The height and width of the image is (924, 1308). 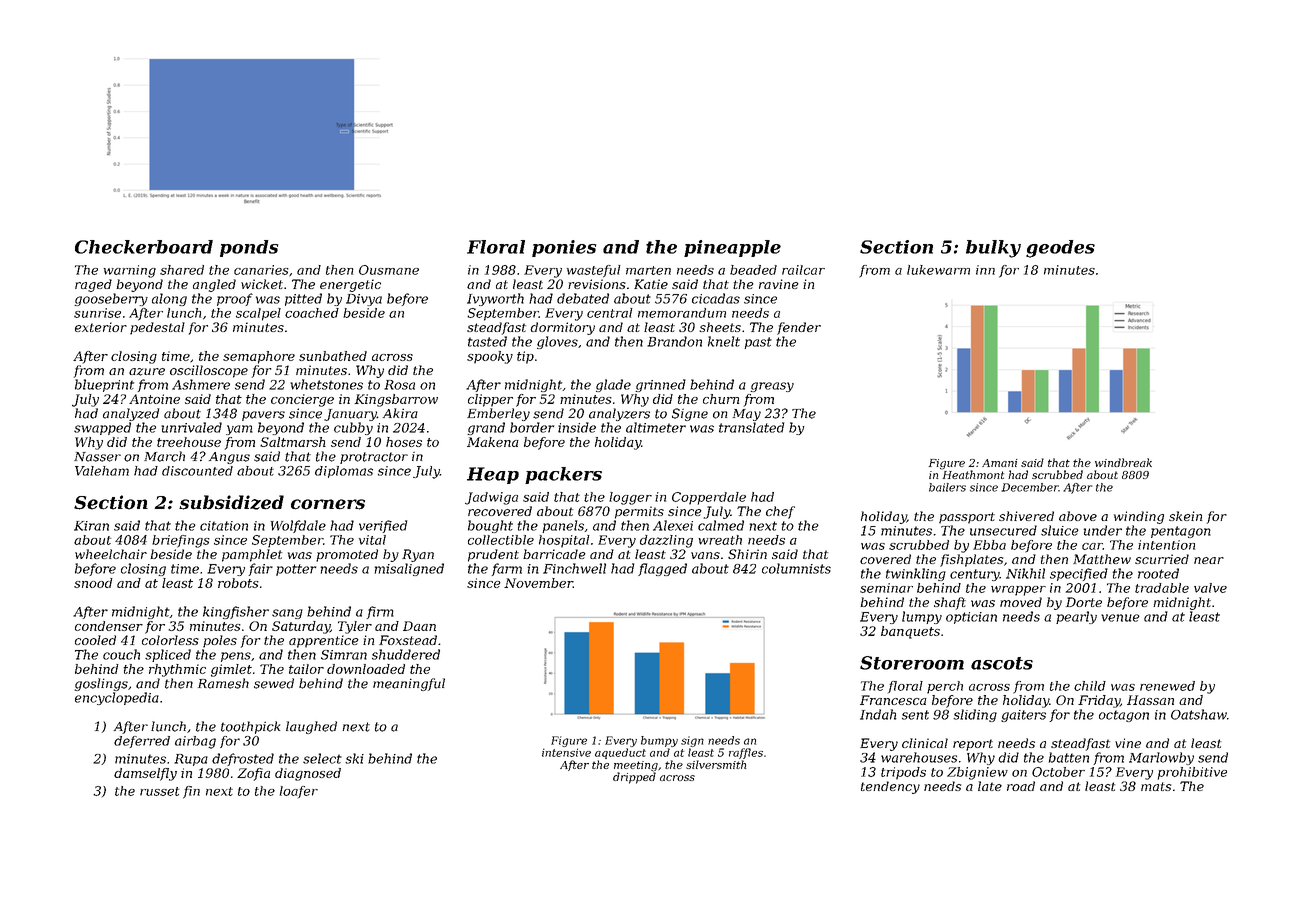 I want to click on russet, so click(x=159, y=791).
